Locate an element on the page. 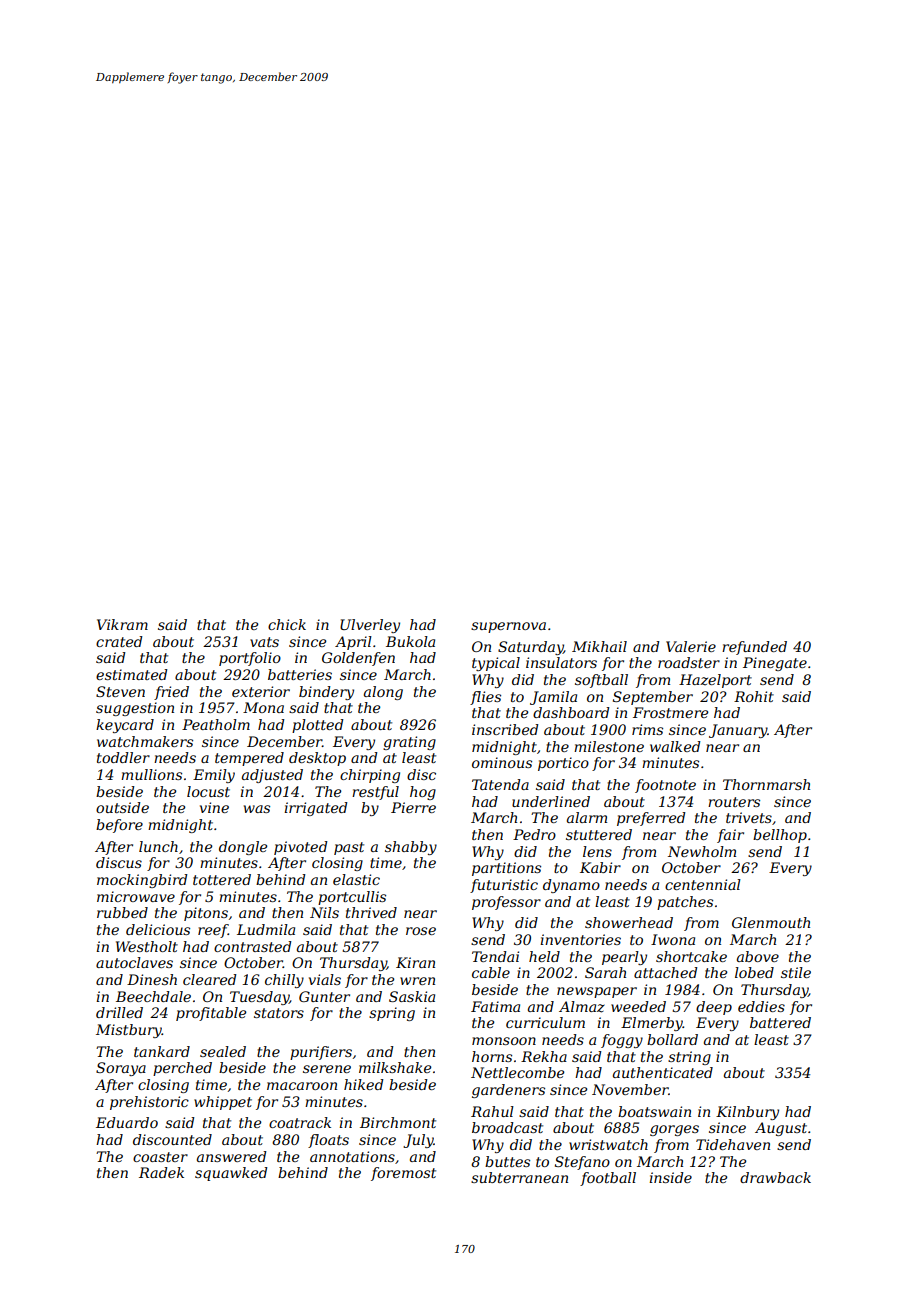 Image resolution: width=908 pixels, height=1316 pixels. football is located at coordinates (608, 1179).
